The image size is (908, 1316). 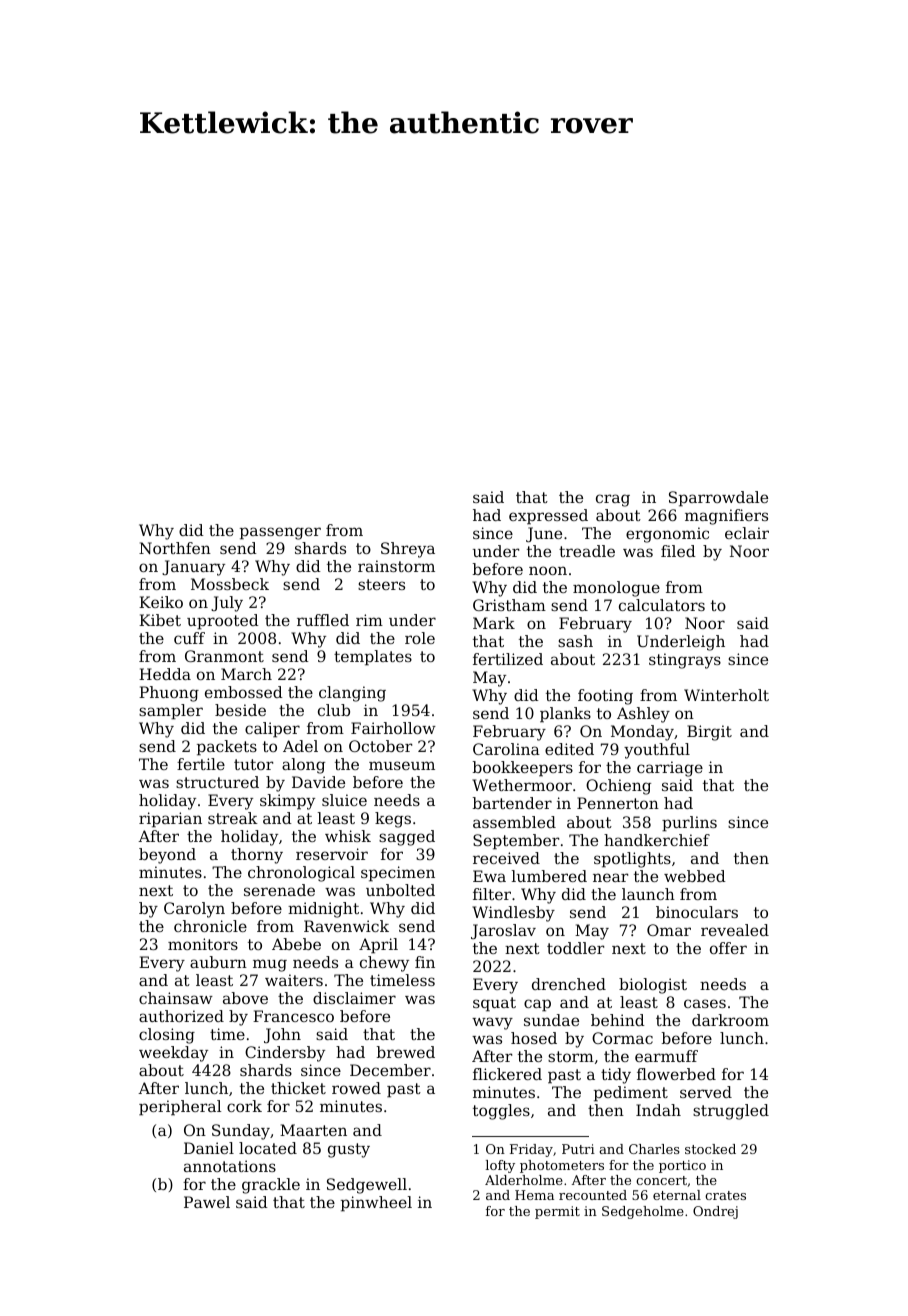 What do you see at coordinates (384, 964) in the screenshot?
I see `chewy` at bounding box center [384, 964].
